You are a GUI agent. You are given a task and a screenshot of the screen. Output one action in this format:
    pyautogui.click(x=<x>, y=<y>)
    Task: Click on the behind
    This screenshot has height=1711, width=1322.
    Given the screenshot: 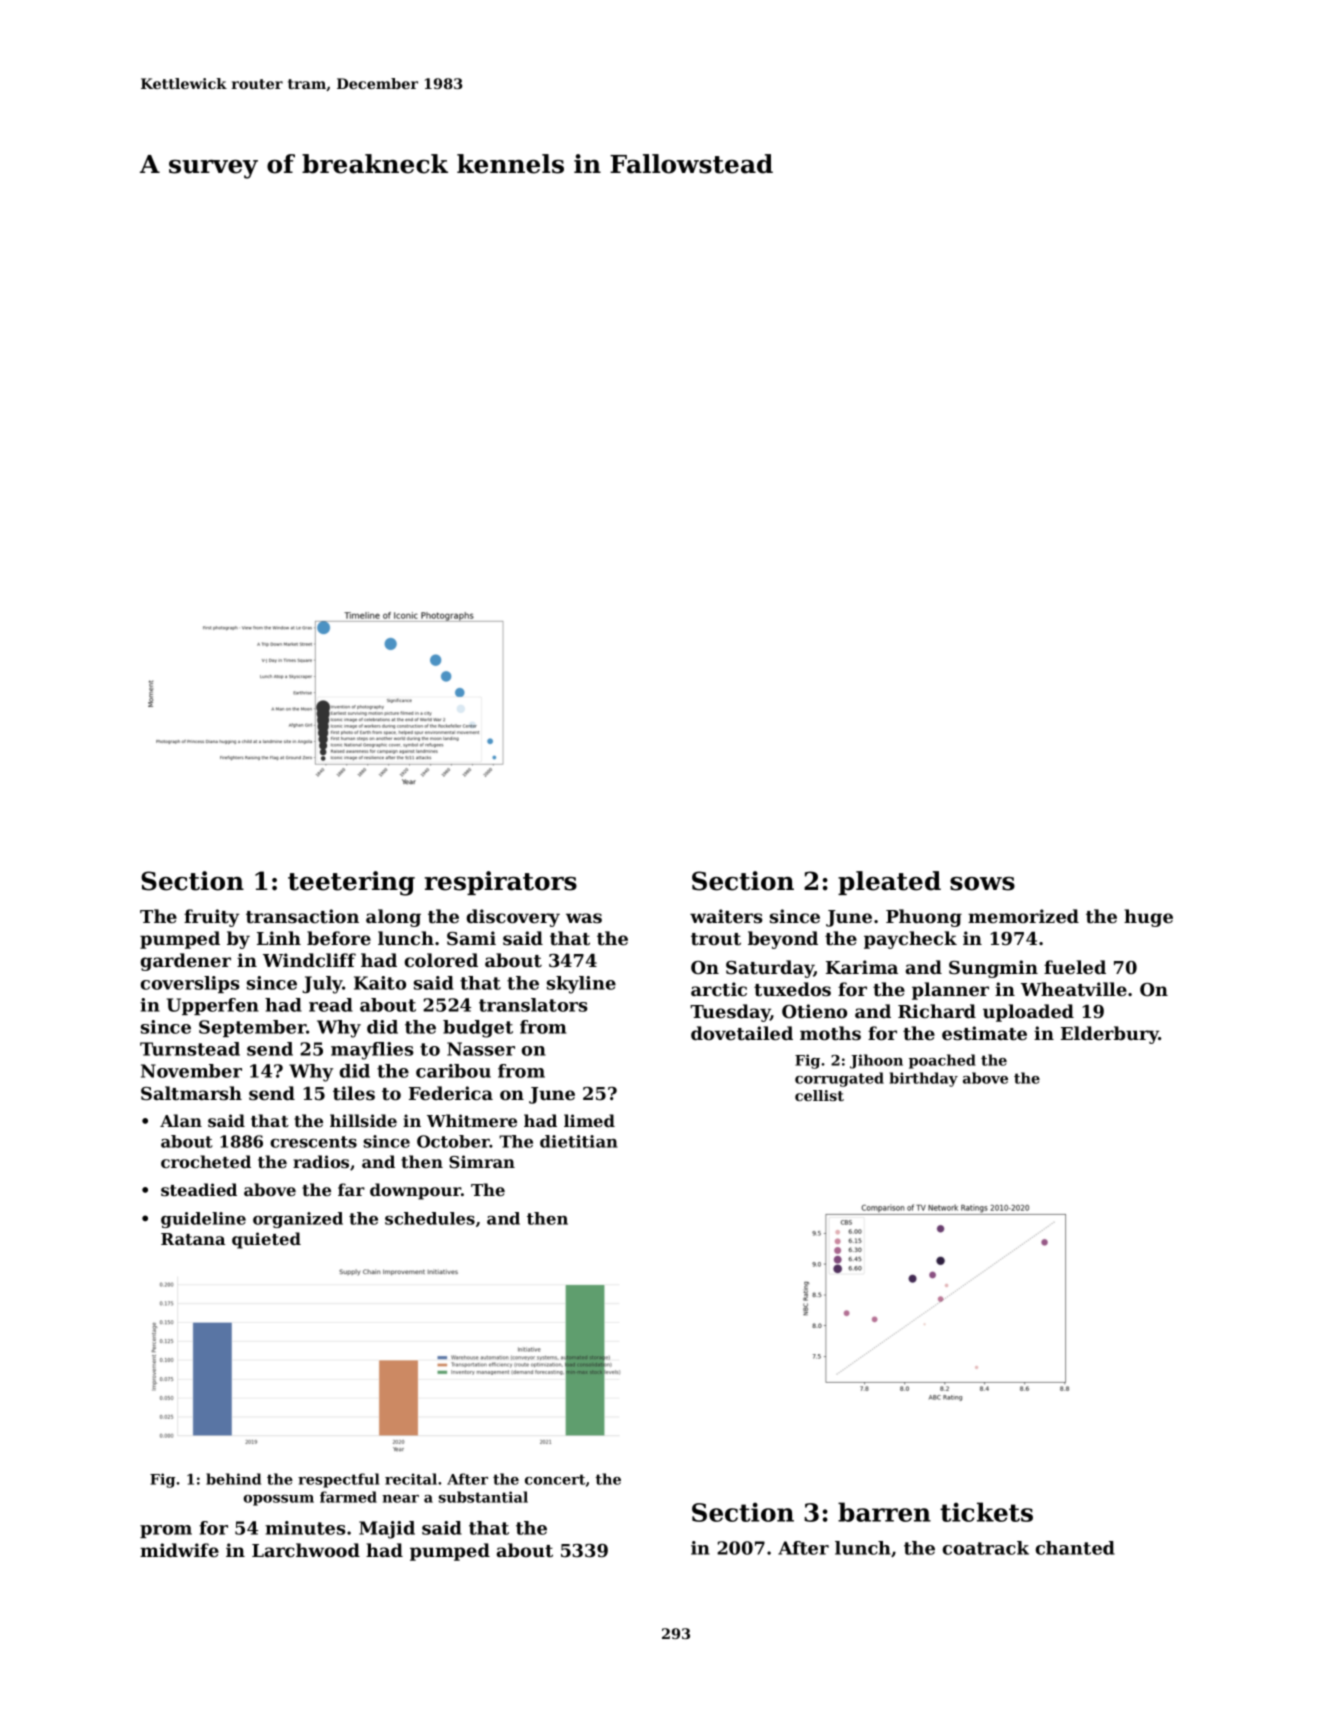 What is the action you would take?
    pyautogui.click(x=233, y=1479)
